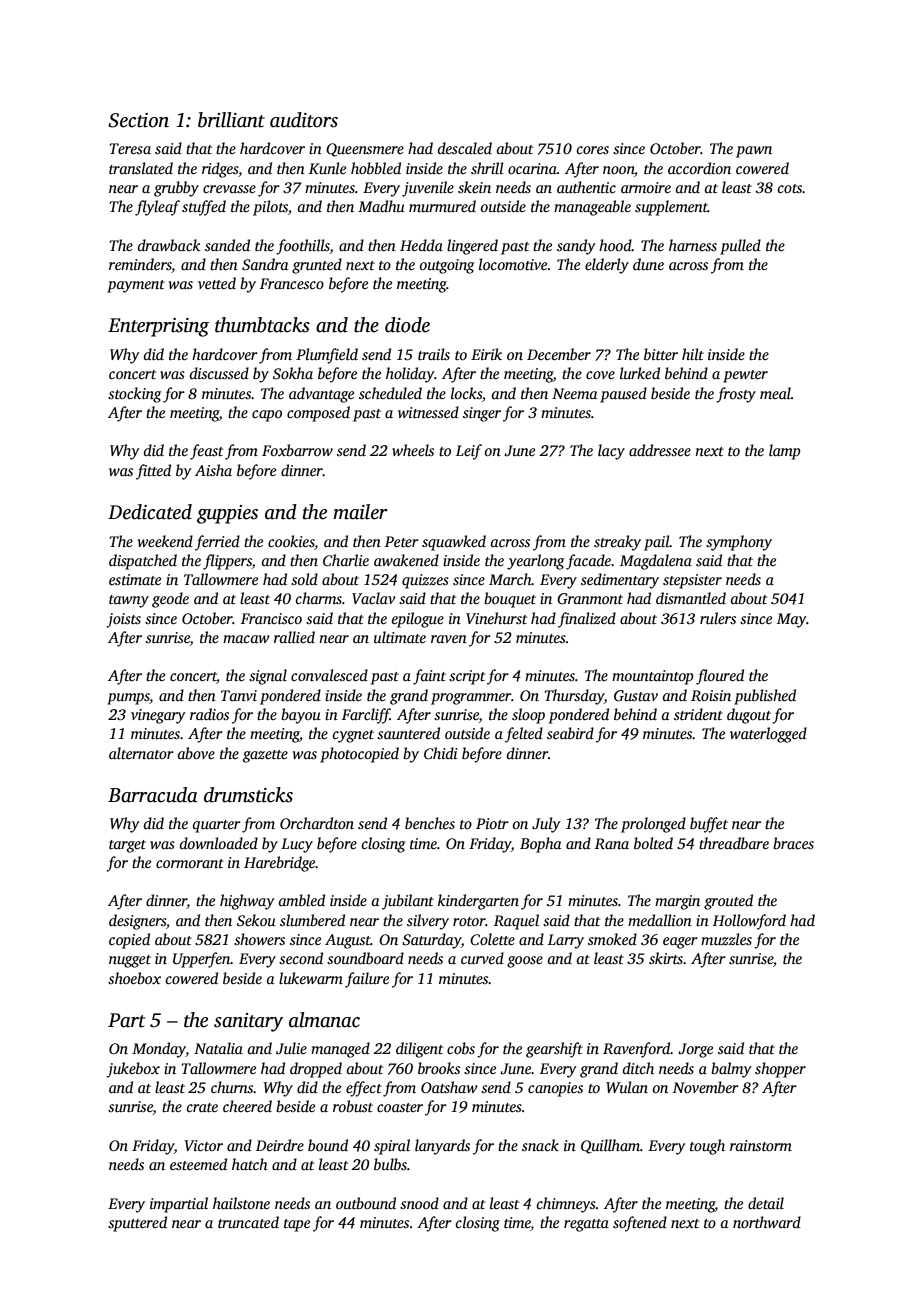  Describe the element at coordinates (360, 512) in the image. I see `mailer` at that location.
